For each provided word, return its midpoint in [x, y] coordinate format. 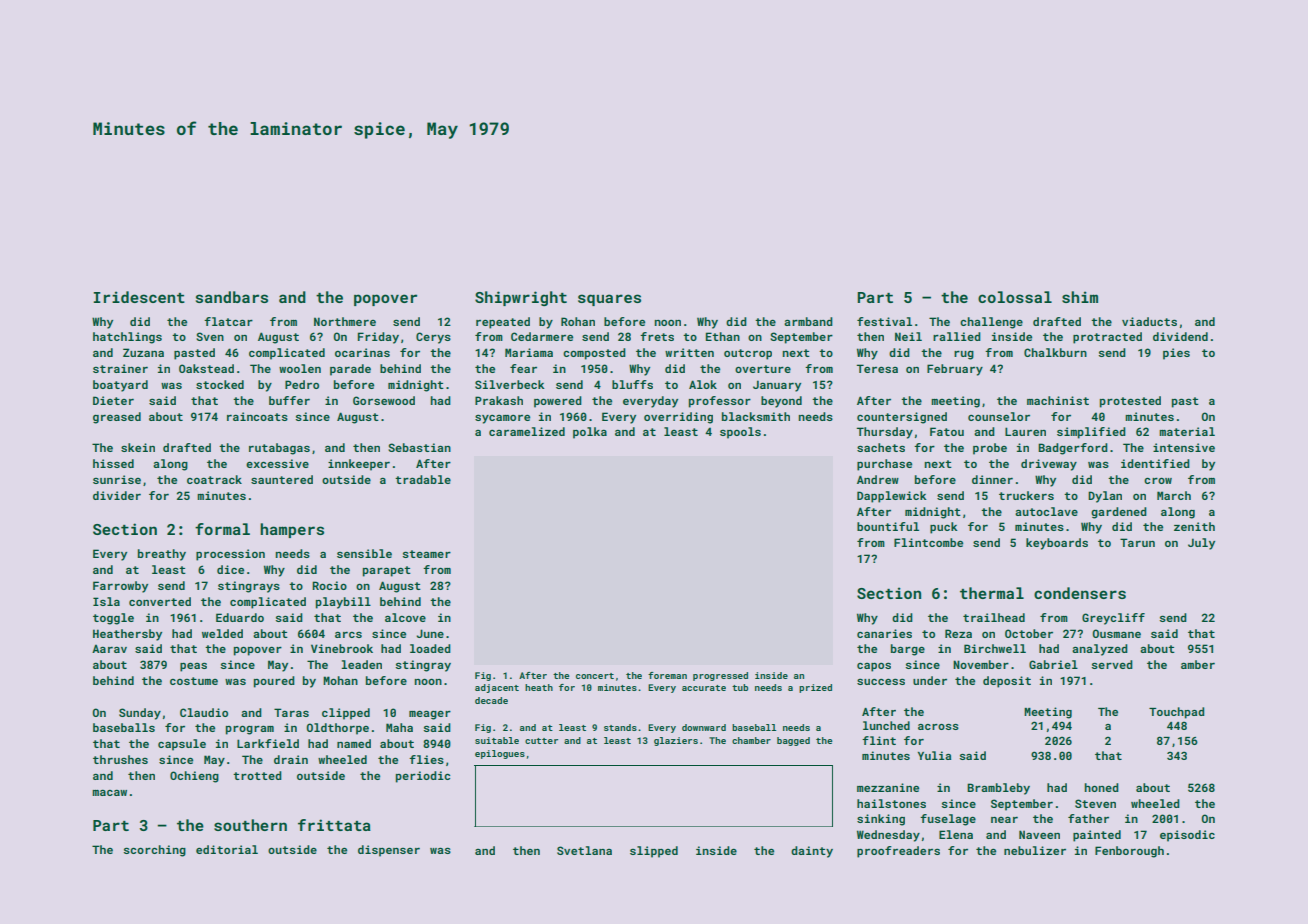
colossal [1015, 297]
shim [1080, 297]
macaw [109, 792]
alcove [405, 617]
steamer [427, 554]
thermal [992, 593]
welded [222, 633]
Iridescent [139, 297]
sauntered [282, 479]
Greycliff [1113, 619]
